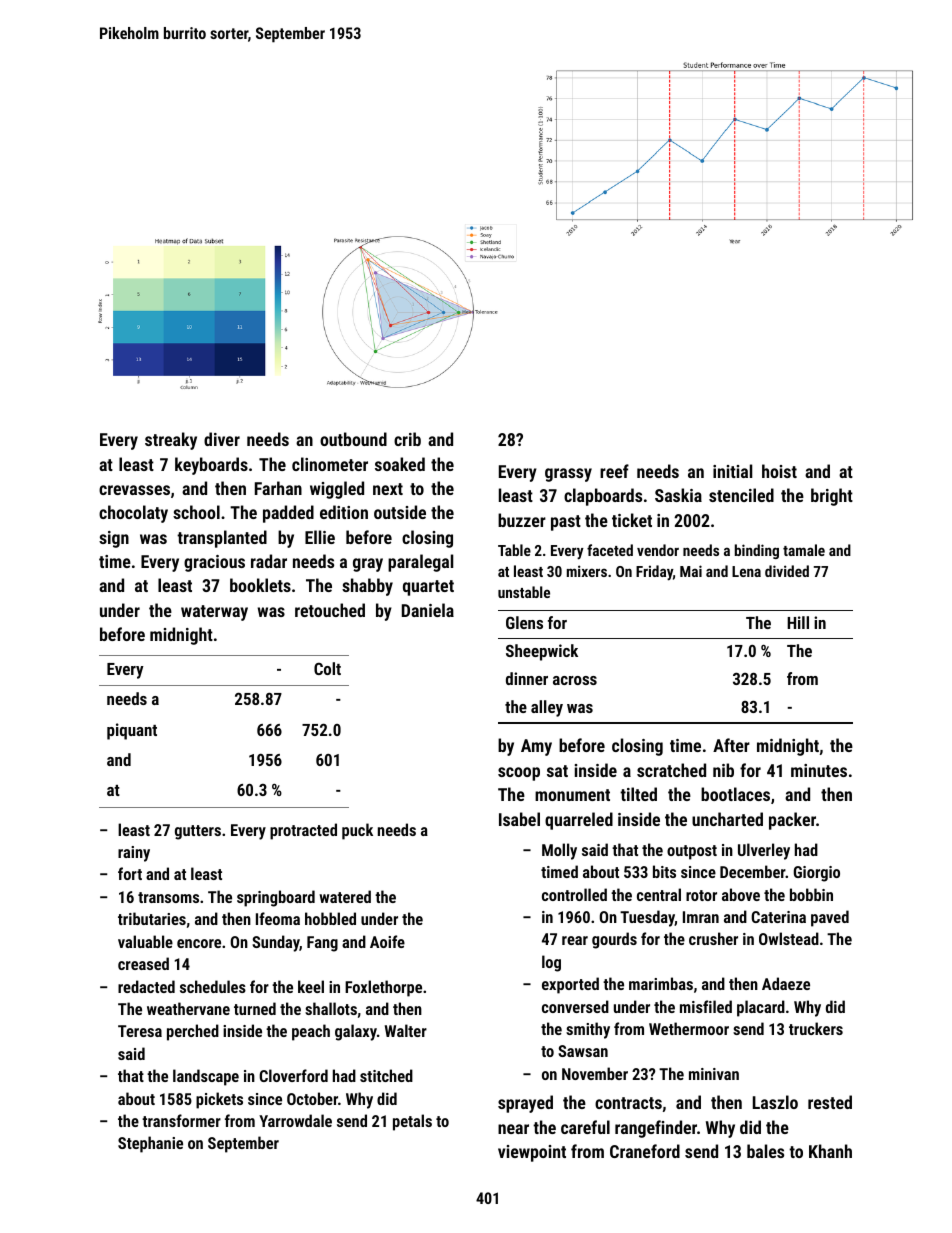  What do you see at coordinates (357, 831) in the document?
I see `puck` at bounding box center [357, 831].
